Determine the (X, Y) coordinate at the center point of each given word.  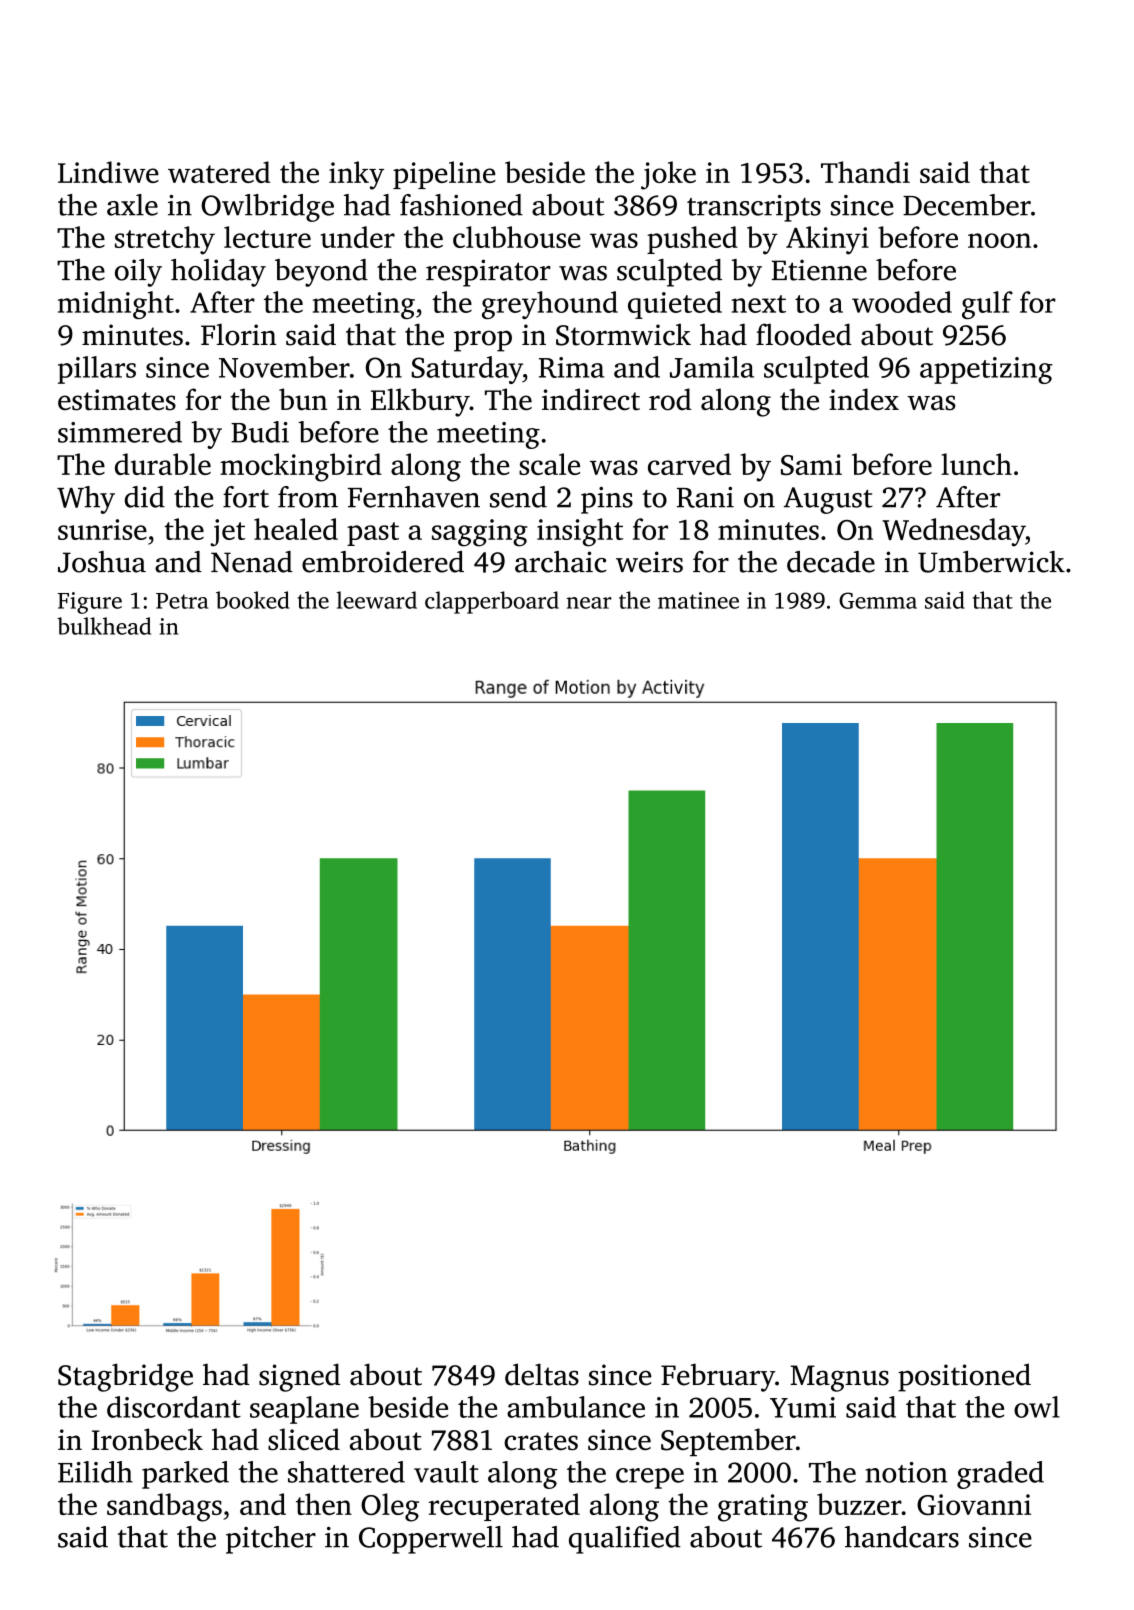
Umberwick (991, 562)
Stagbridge (125, 1377)
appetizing (986, 370)
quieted (675, 305)
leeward (377, 600)
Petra (182, 601)
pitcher (271, 1540)
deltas (542, 1374)
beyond (321, 273)
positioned (964, 1377)
